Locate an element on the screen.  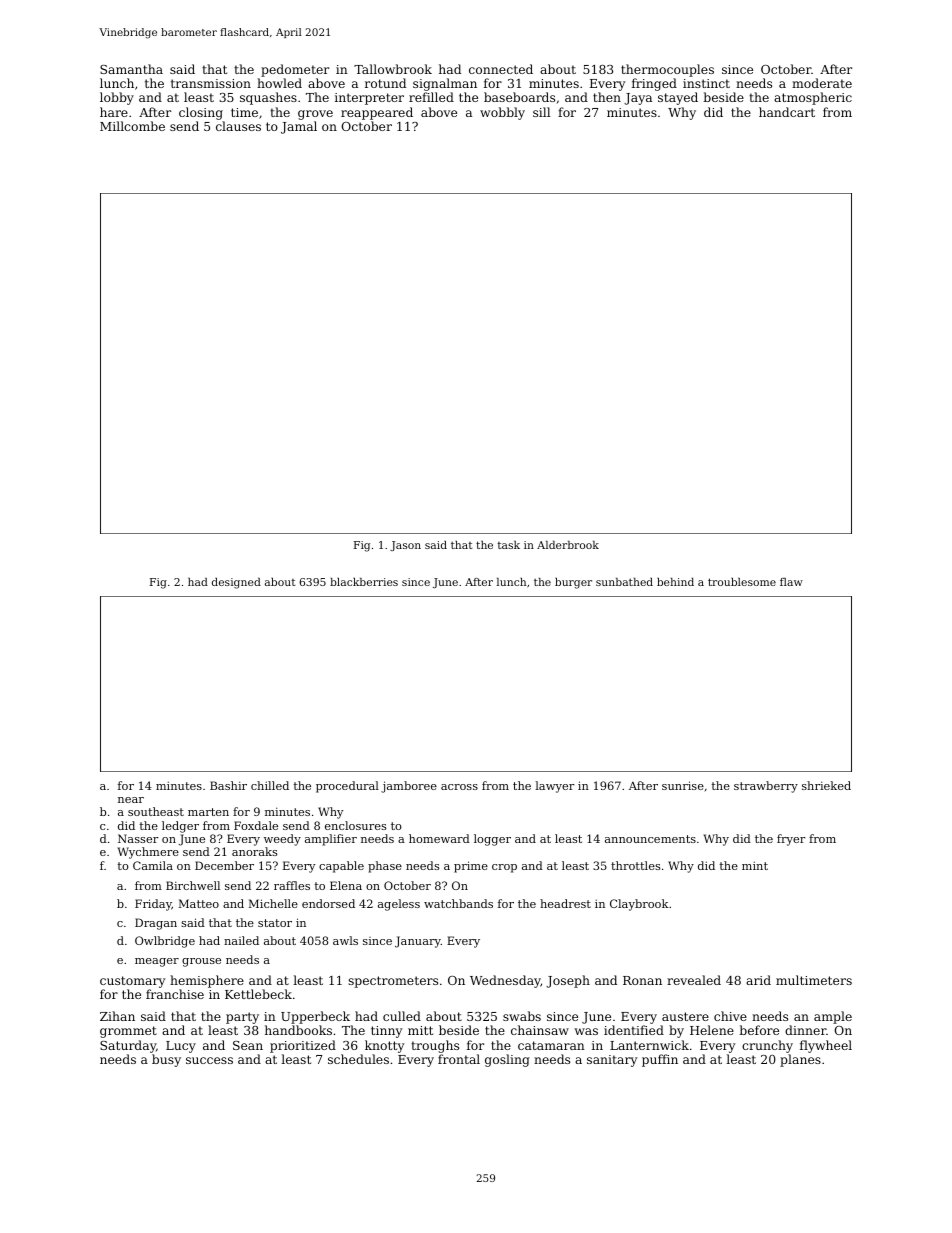
homeward is located at coordinates (439, 838).
